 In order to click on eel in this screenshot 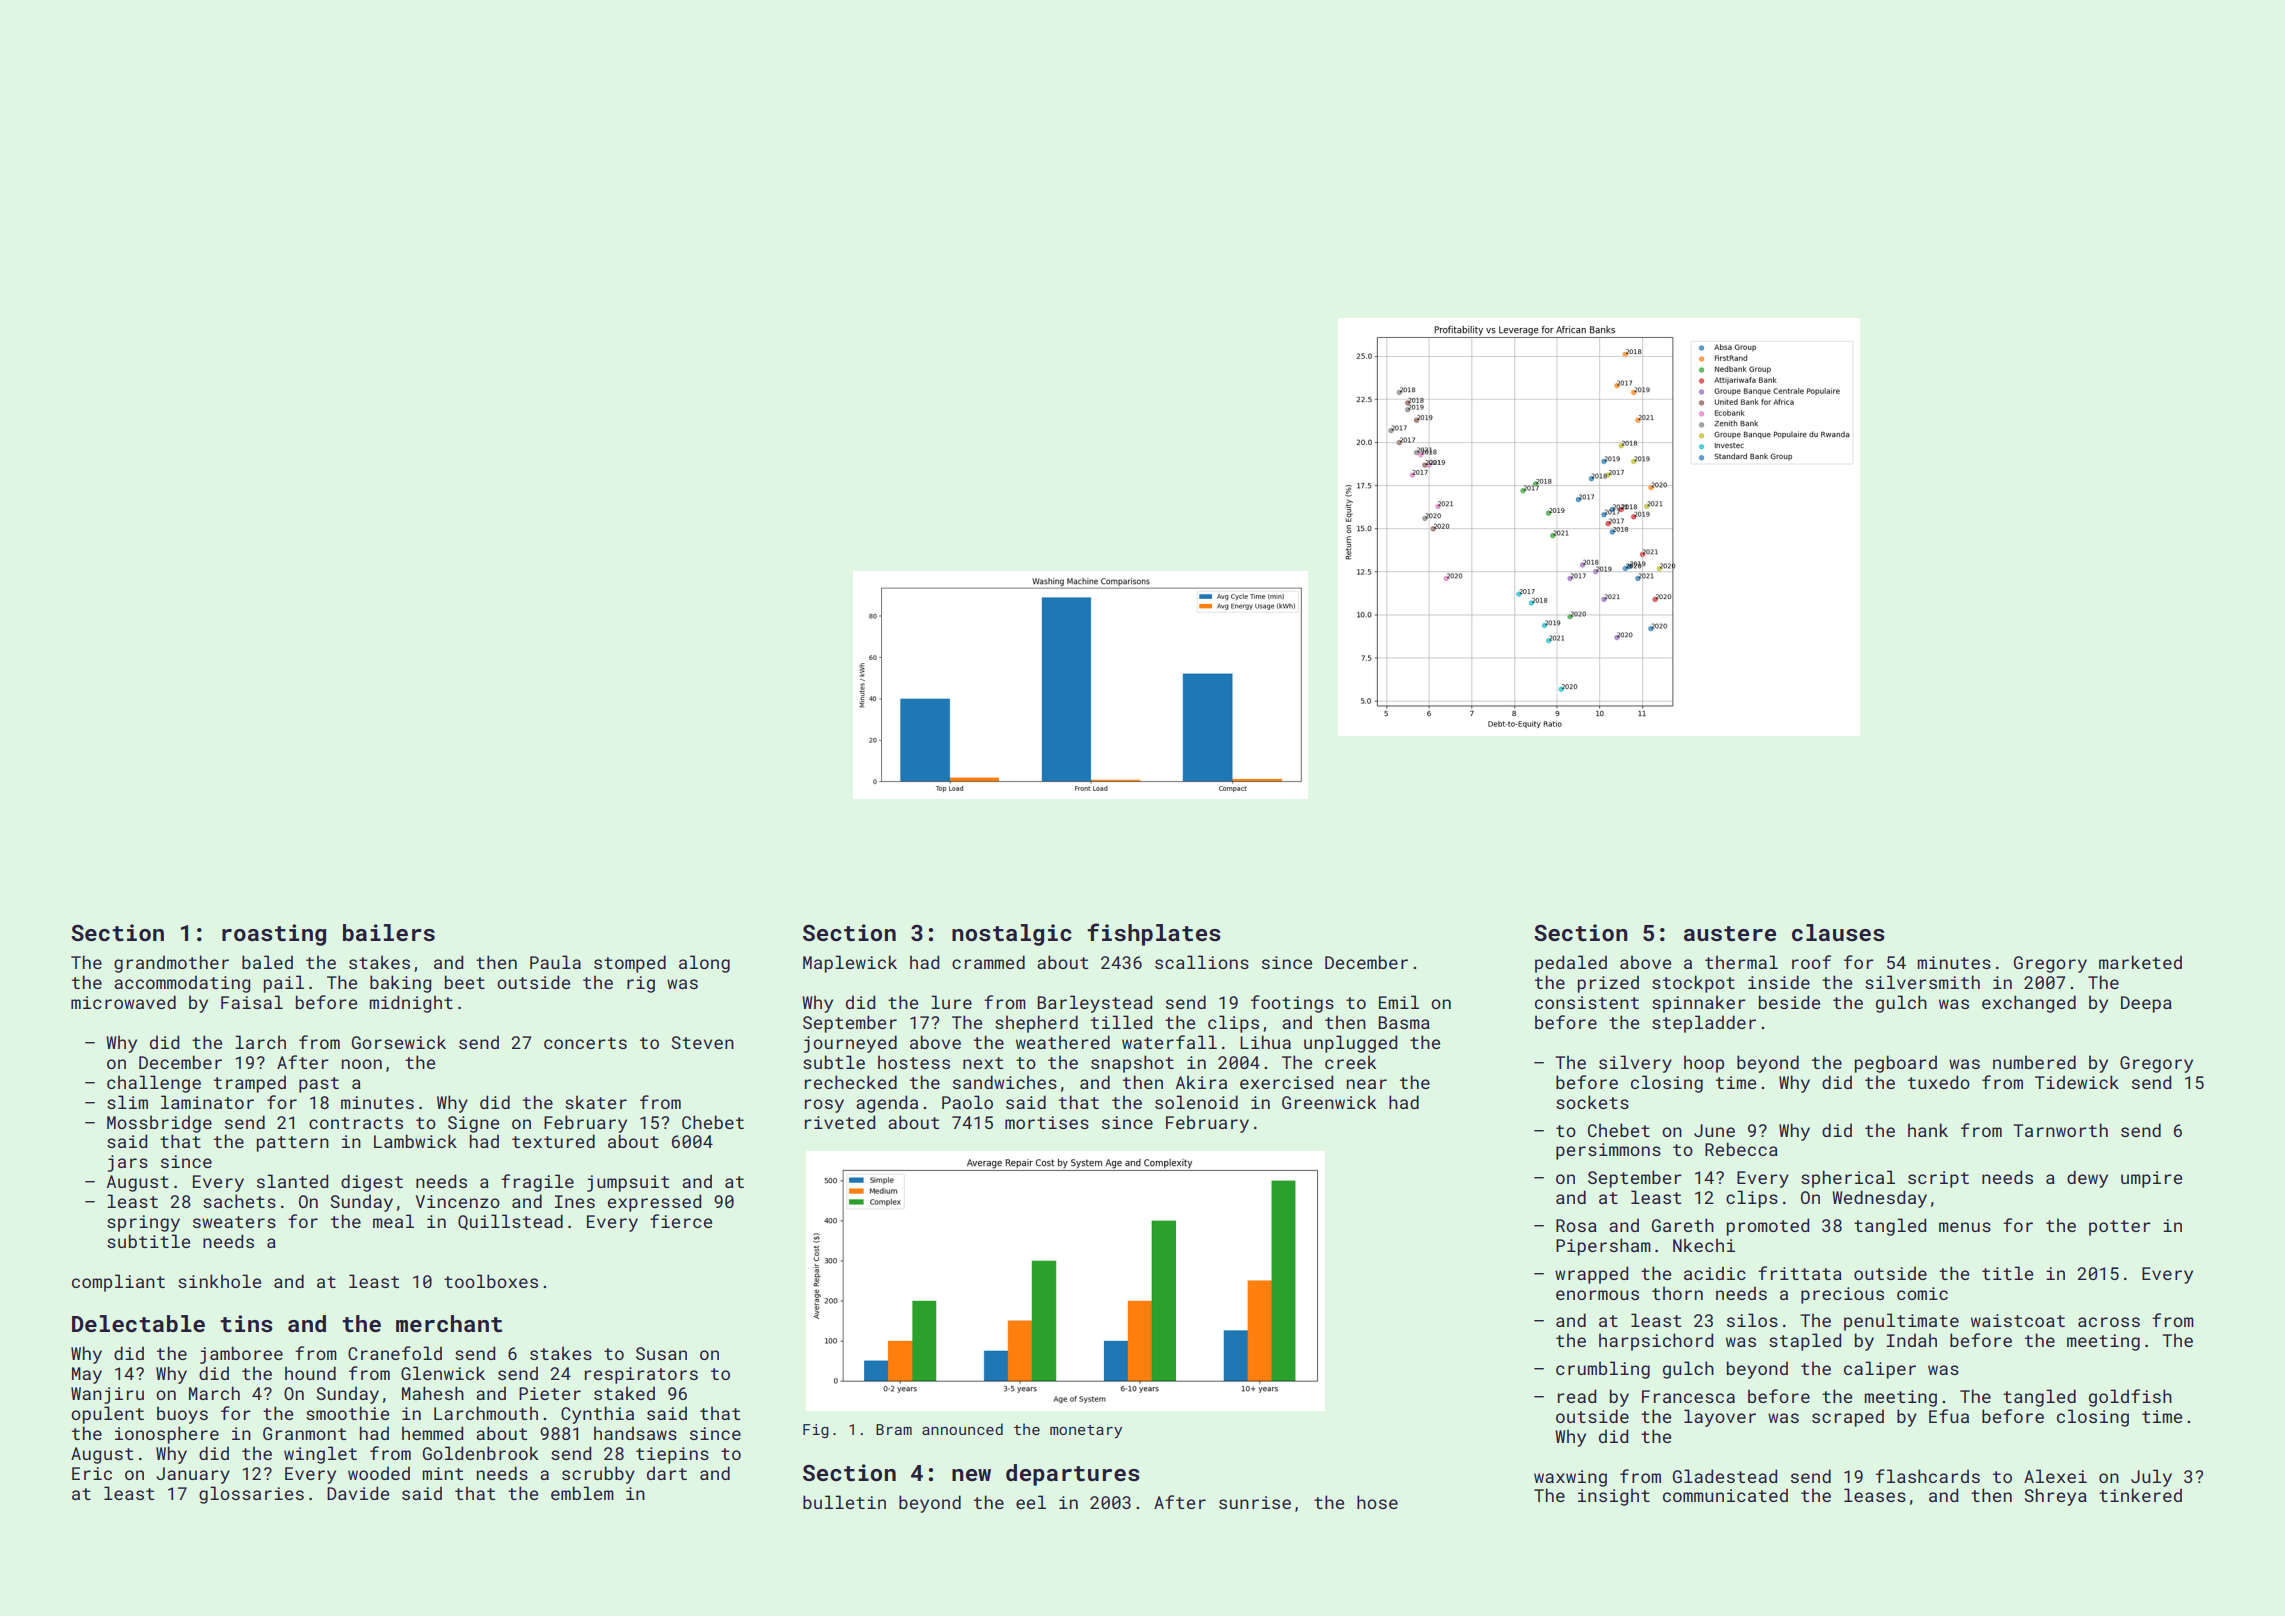, I will do `click(1031, 1502)`.
